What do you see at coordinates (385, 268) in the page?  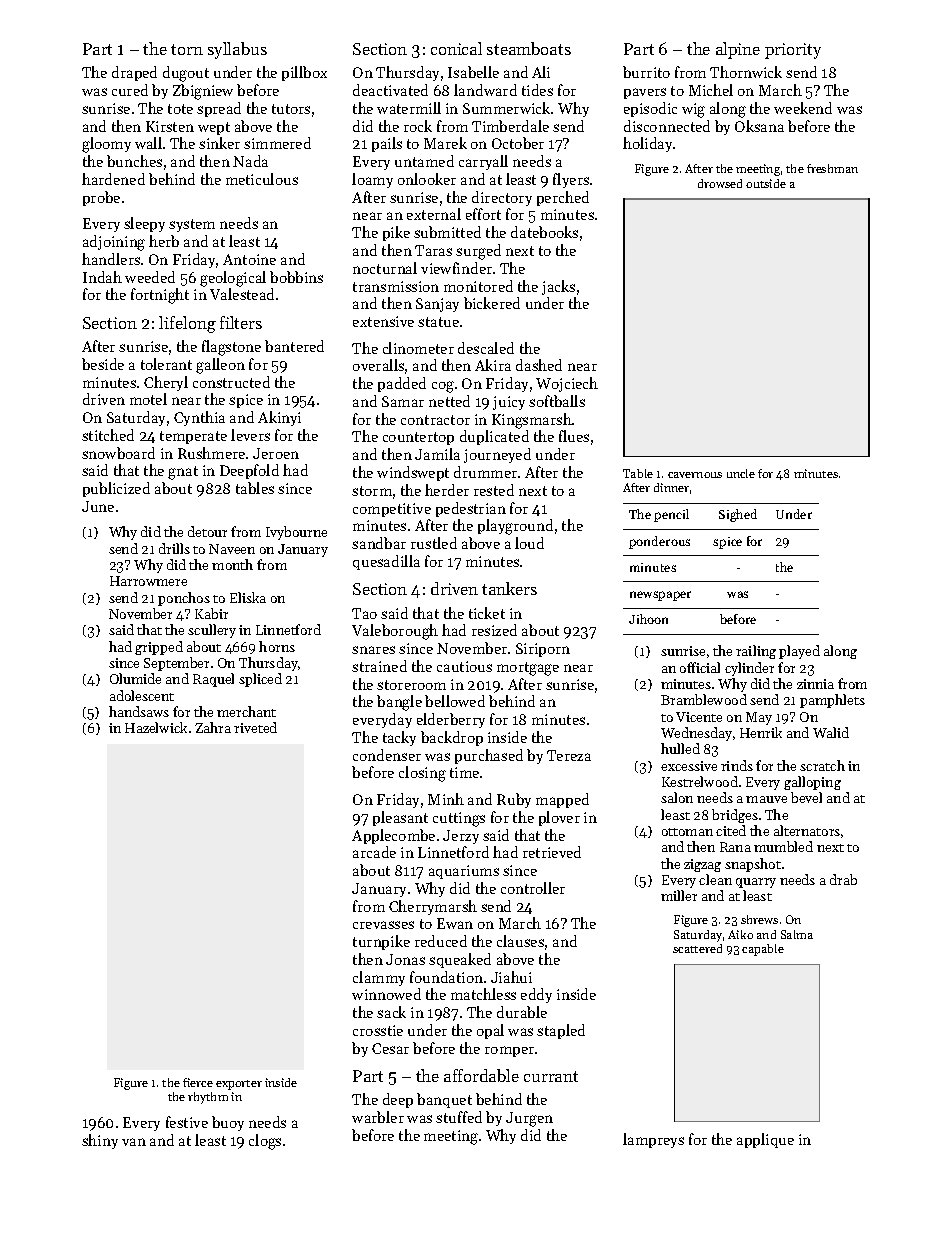 I see `nocturnal` at bounding box center [385, 268].
